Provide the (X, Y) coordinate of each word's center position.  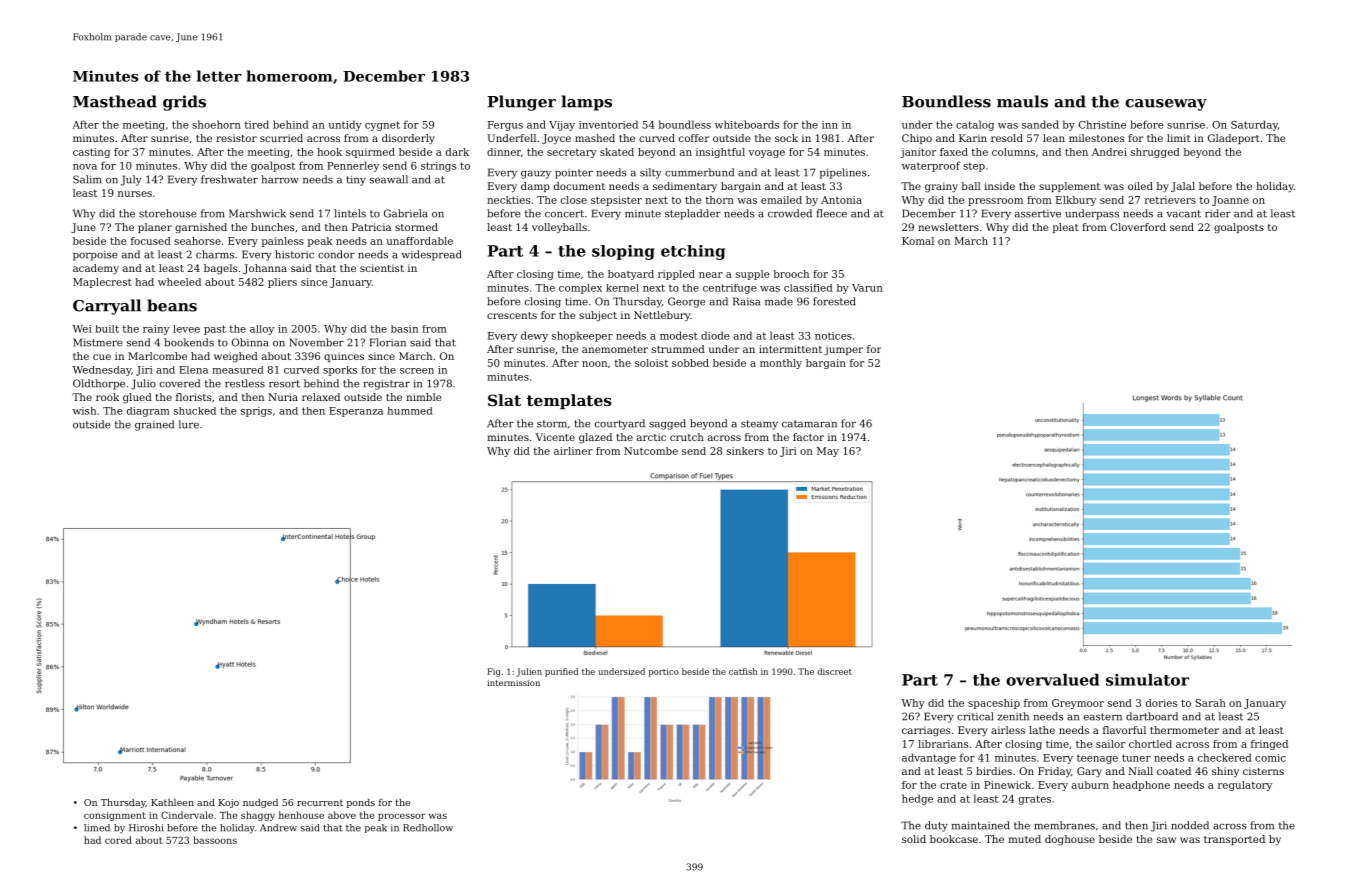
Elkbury (1076, 201)
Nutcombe (651, 451)
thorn (720, 200)
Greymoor (1078, 704)
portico (664, 672)
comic (1270, 758)
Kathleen (172, 802)
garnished (201, 228)
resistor (236, 138)
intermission (513, 683)
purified (561, 672)
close (574, 200)
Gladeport (1234, 139)
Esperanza (356, 412)
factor (808, 437)
